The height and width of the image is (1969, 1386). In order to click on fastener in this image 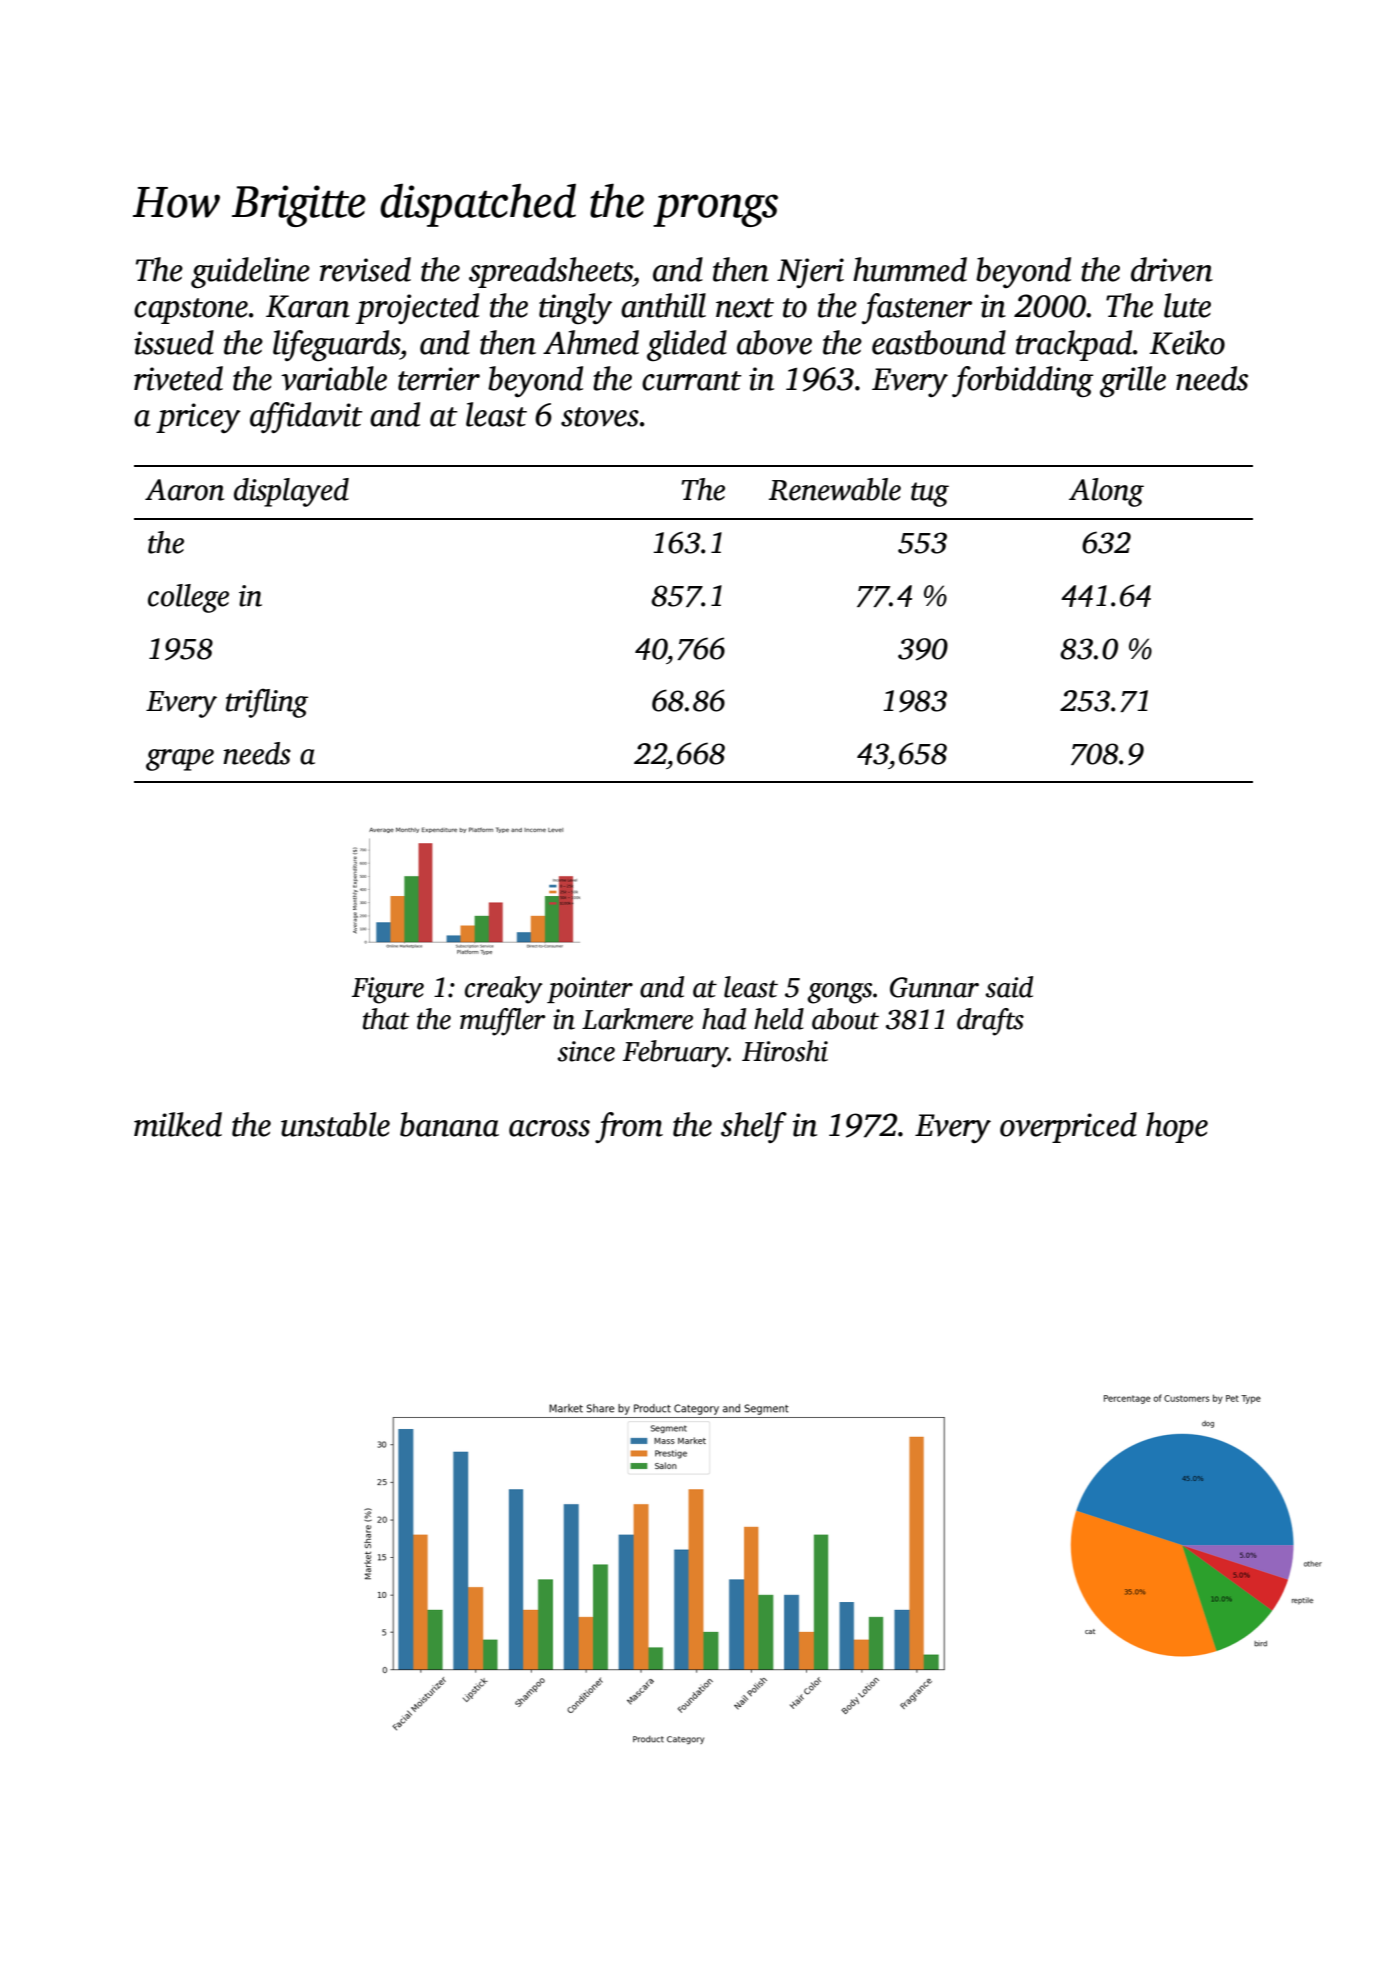, I will do `click(917, 308)`.
